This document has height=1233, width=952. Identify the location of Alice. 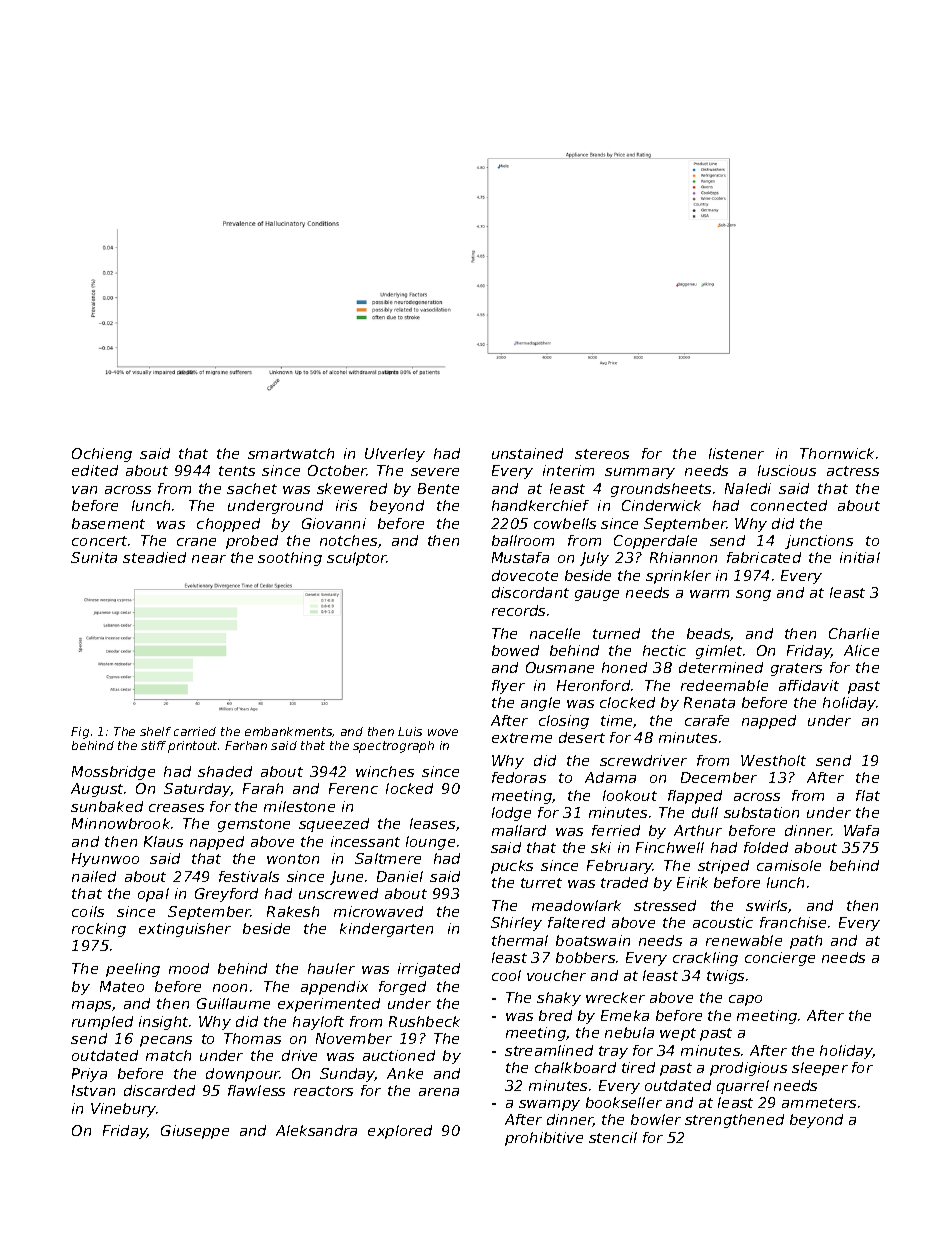
(861, 650).
